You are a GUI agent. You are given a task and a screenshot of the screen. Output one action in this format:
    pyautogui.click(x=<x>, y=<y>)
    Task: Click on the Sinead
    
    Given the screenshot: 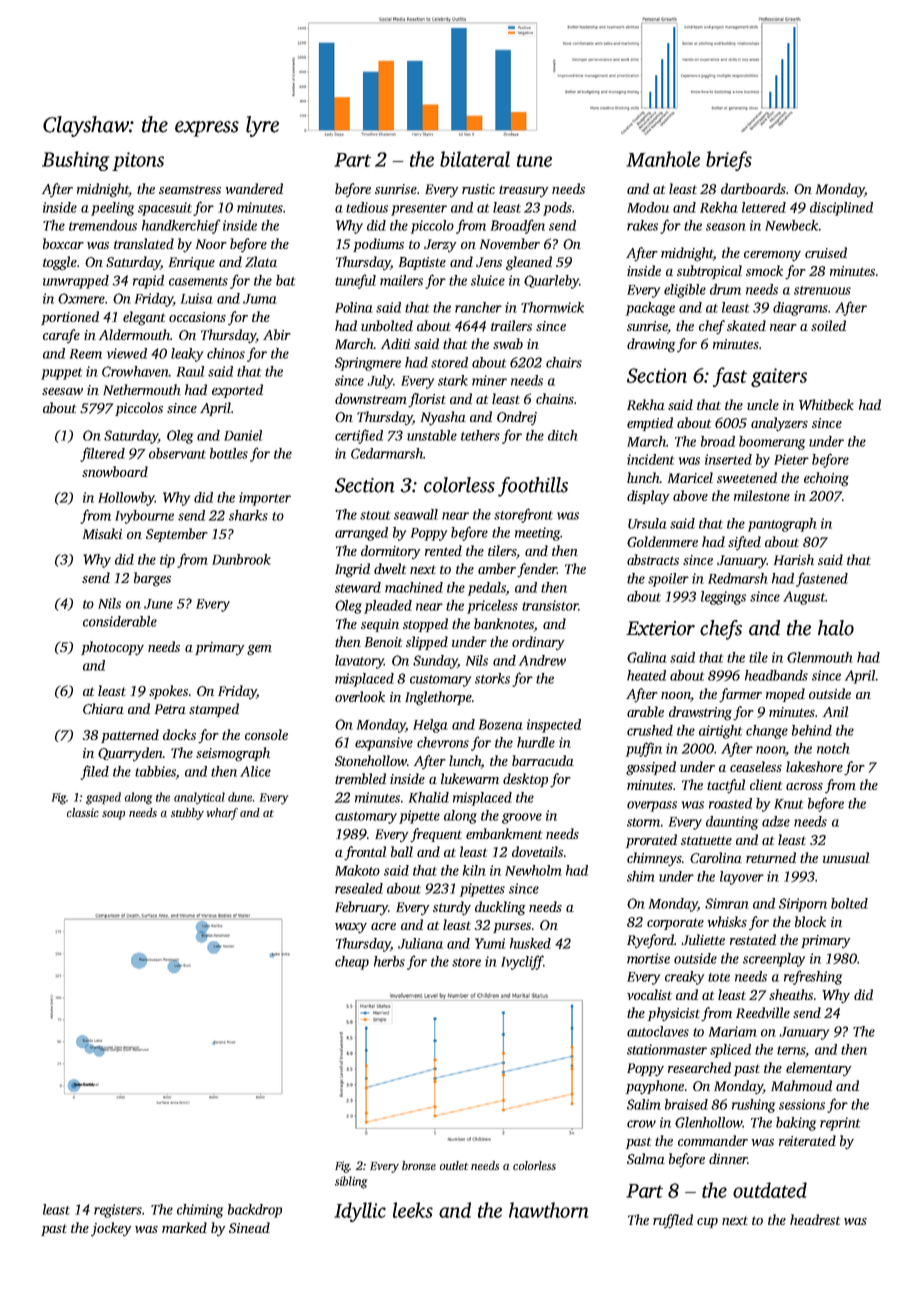 What is the action you would take?
    pyautogui.click(x=249, y=1227)
